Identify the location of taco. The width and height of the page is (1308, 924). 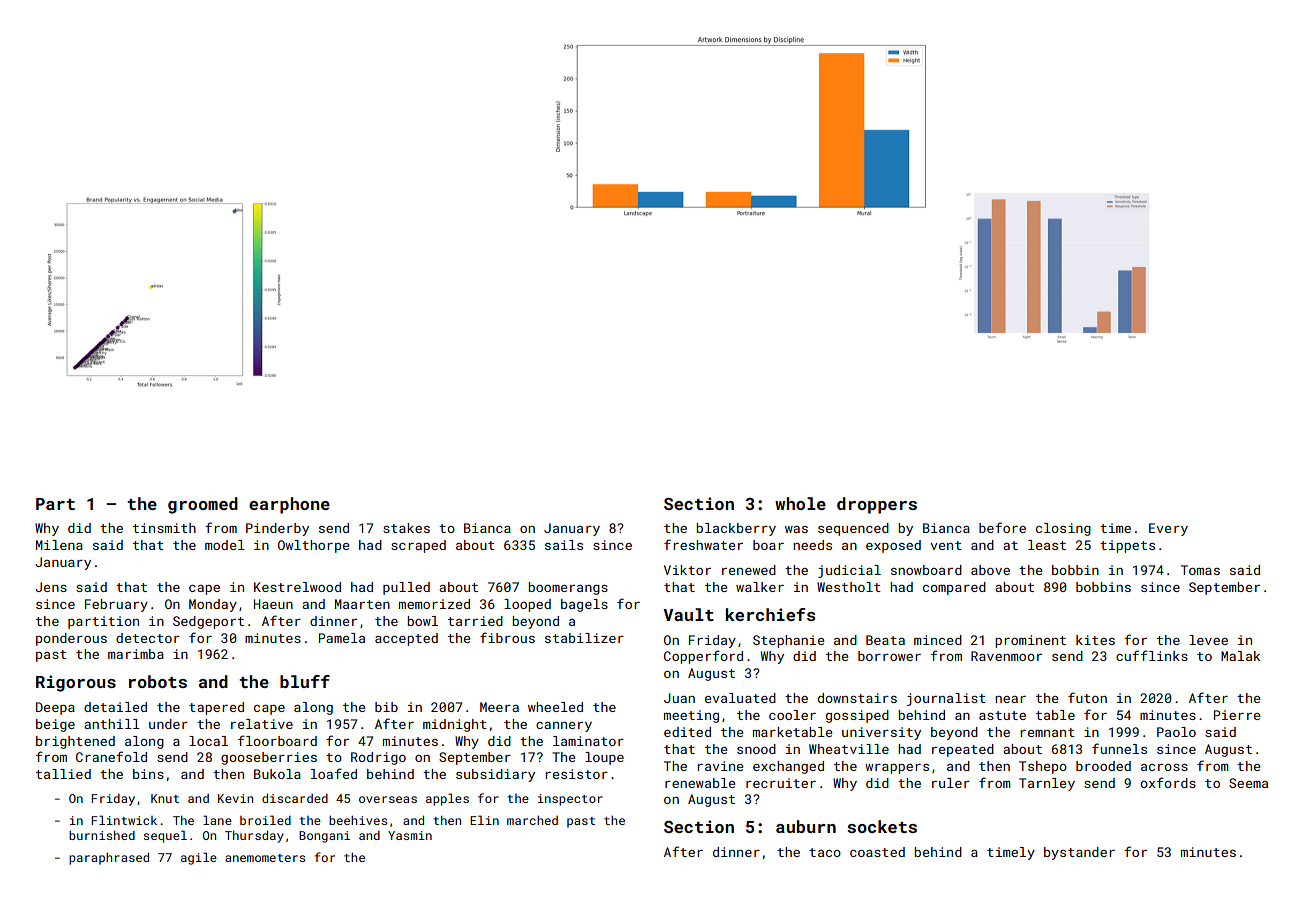
(825, 852).
